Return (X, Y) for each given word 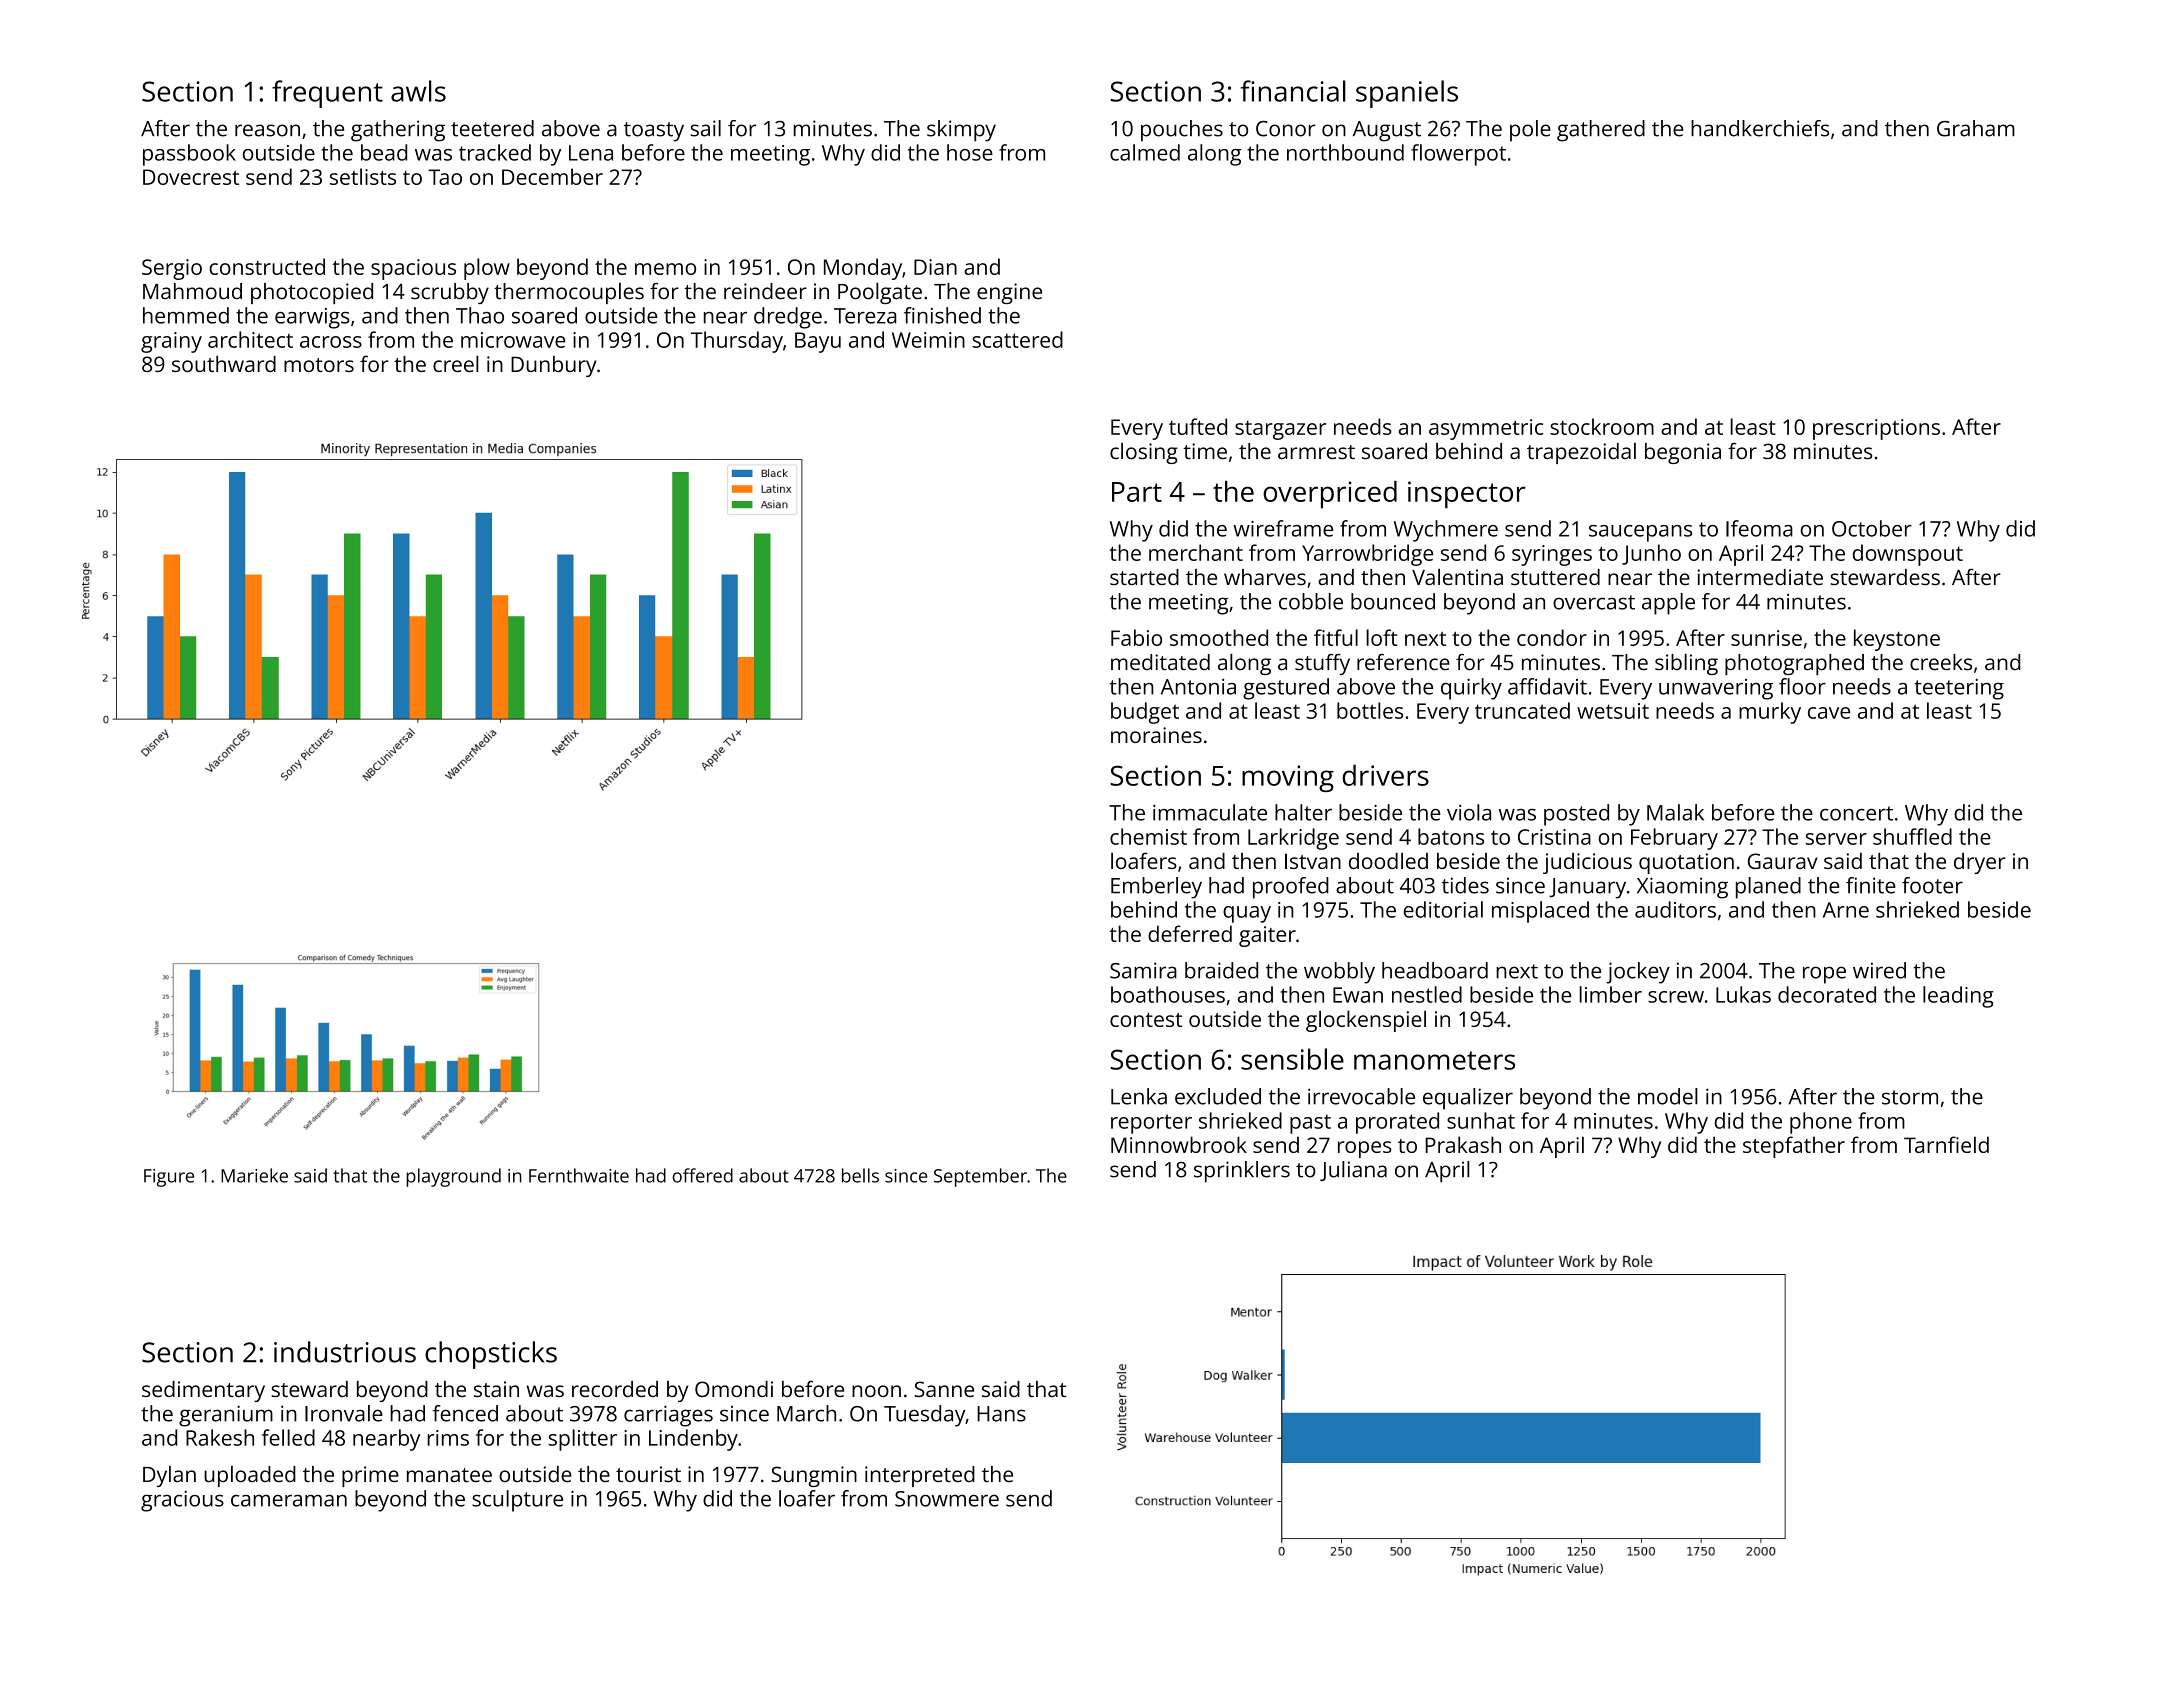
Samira (1143, 970)
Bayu (818, 342)
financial (1293, 91)
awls (418, 91)
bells (860, 1175)
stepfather (1794, 1147)
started (1144, 577)
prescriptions (1876, 429)
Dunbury (554, 366)
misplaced (1540, 912)
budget (1145, 713)
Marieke (254, 1175)
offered (702, 1175)
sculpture (517, 1501)
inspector (1467, 495)
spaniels (1407, 94)
